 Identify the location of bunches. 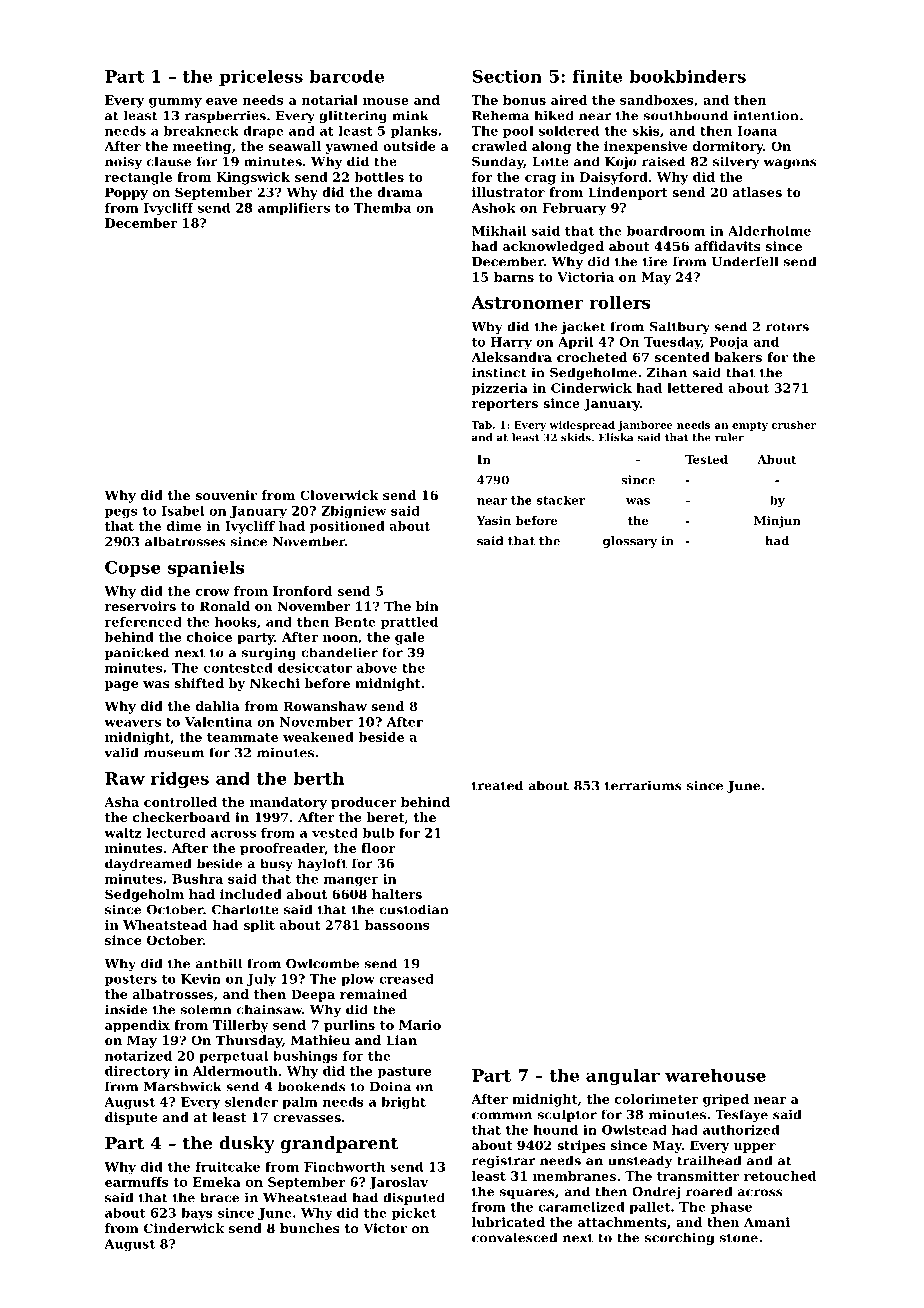
(310, 1228).
